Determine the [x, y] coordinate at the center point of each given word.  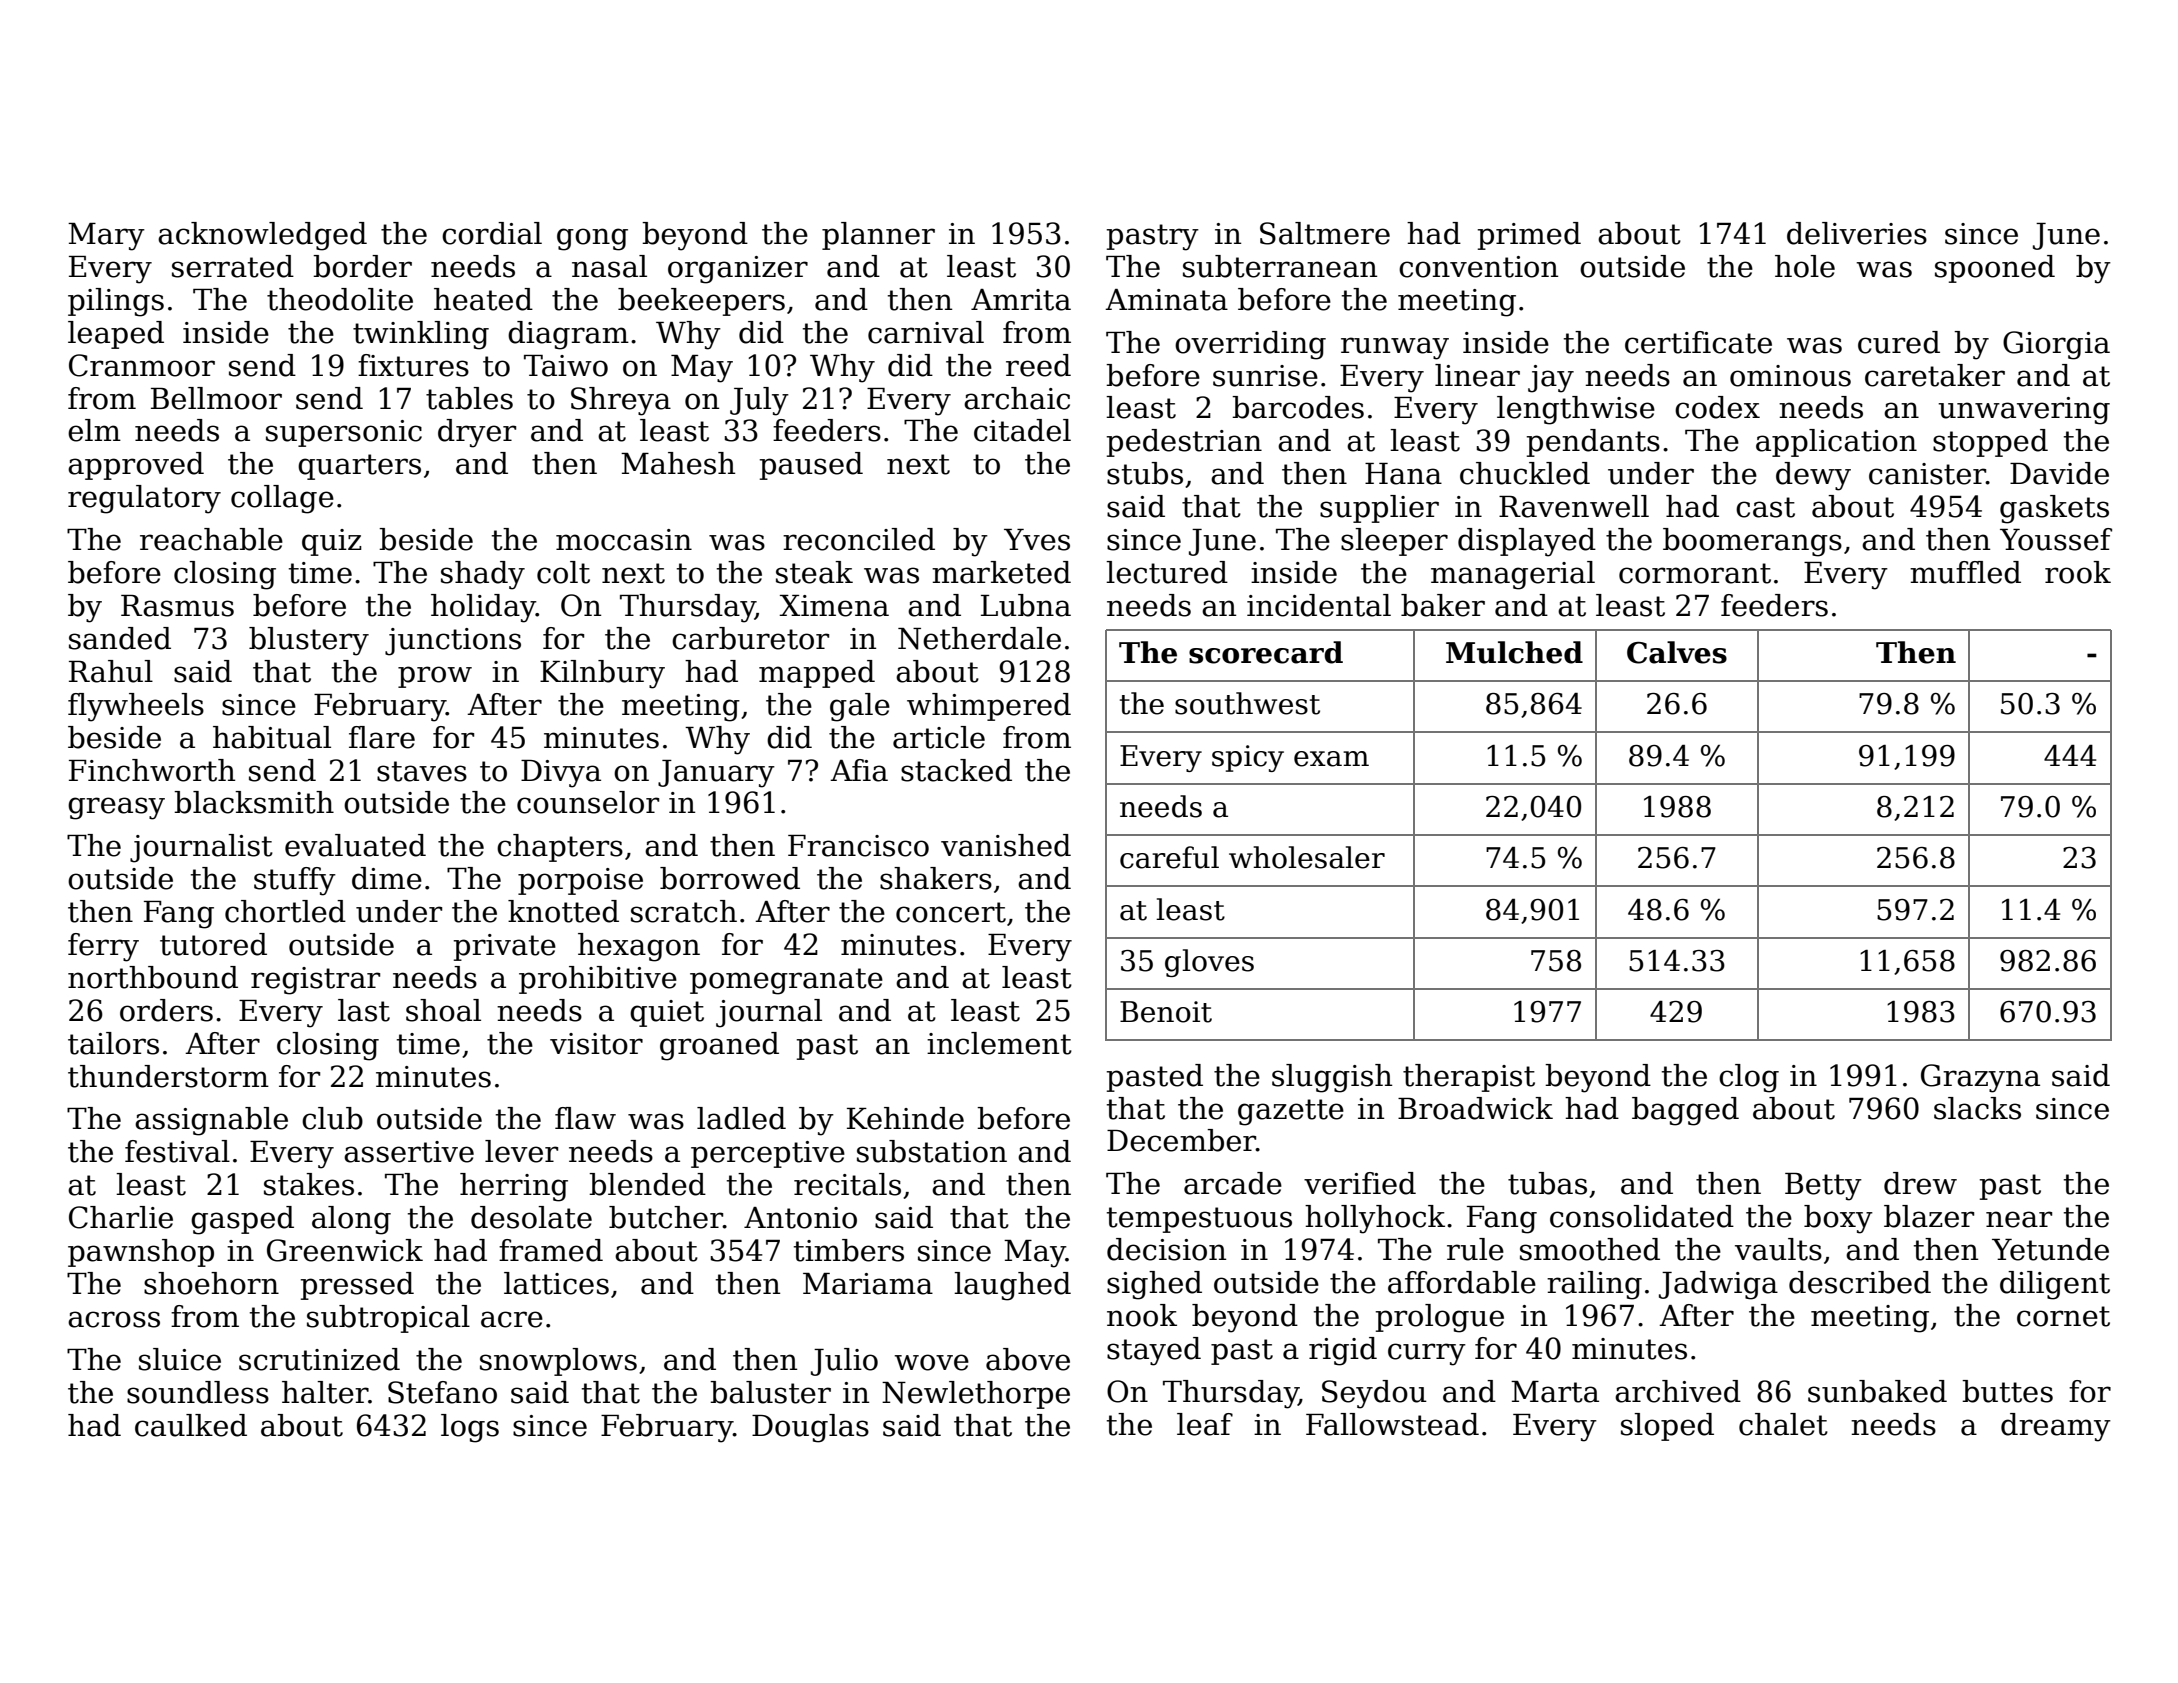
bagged [1685, 1111]
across [114, 1319]
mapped [817, 674]
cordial [492, 233]
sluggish [1332, 1078]
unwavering [2024, 411]
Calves [1677, 652]
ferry [103, 947]
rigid [1343, 1351]
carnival [926, 332]
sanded [120, 638]
